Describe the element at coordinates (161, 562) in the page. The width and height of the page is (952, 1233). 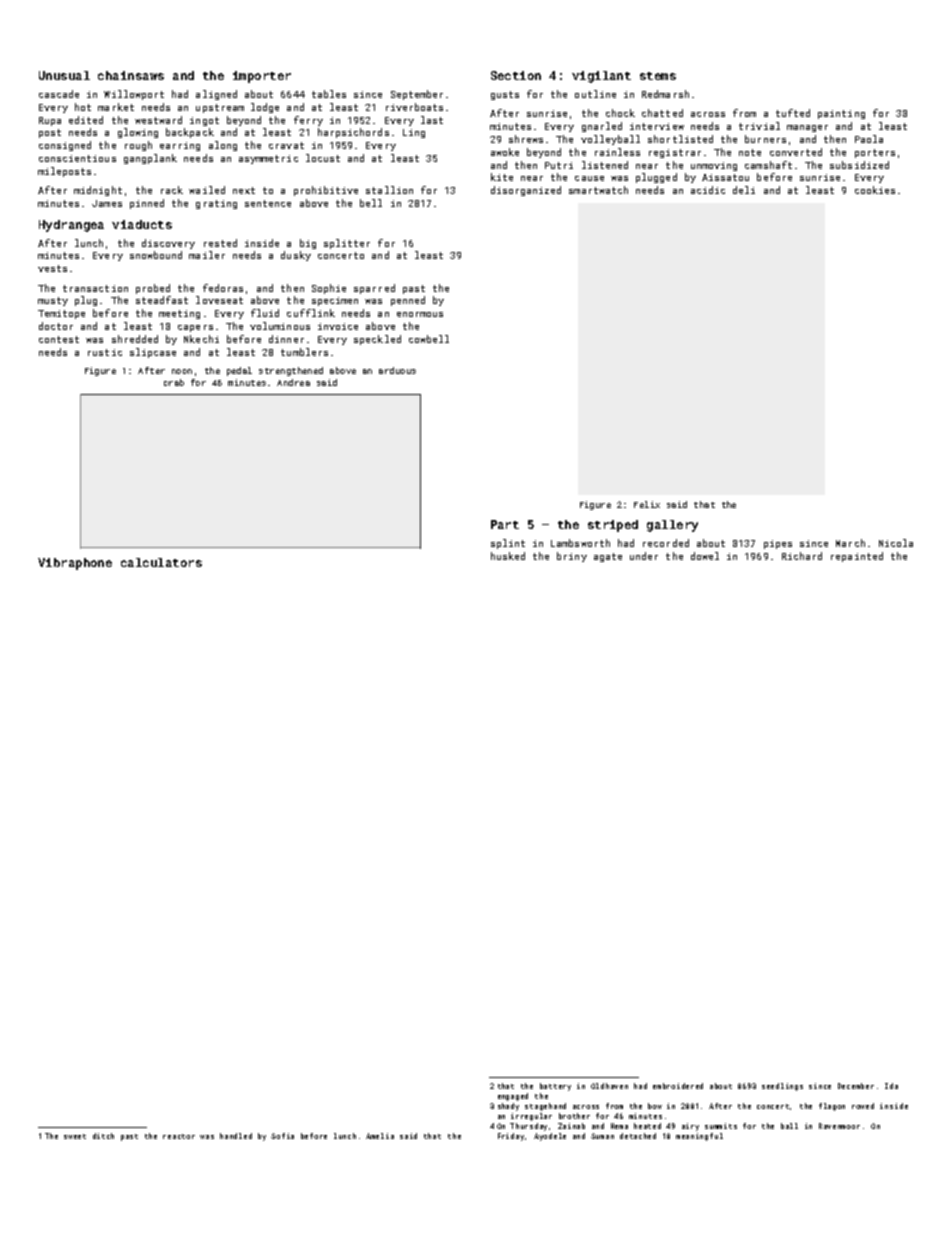
I see `calculators` at that location.
